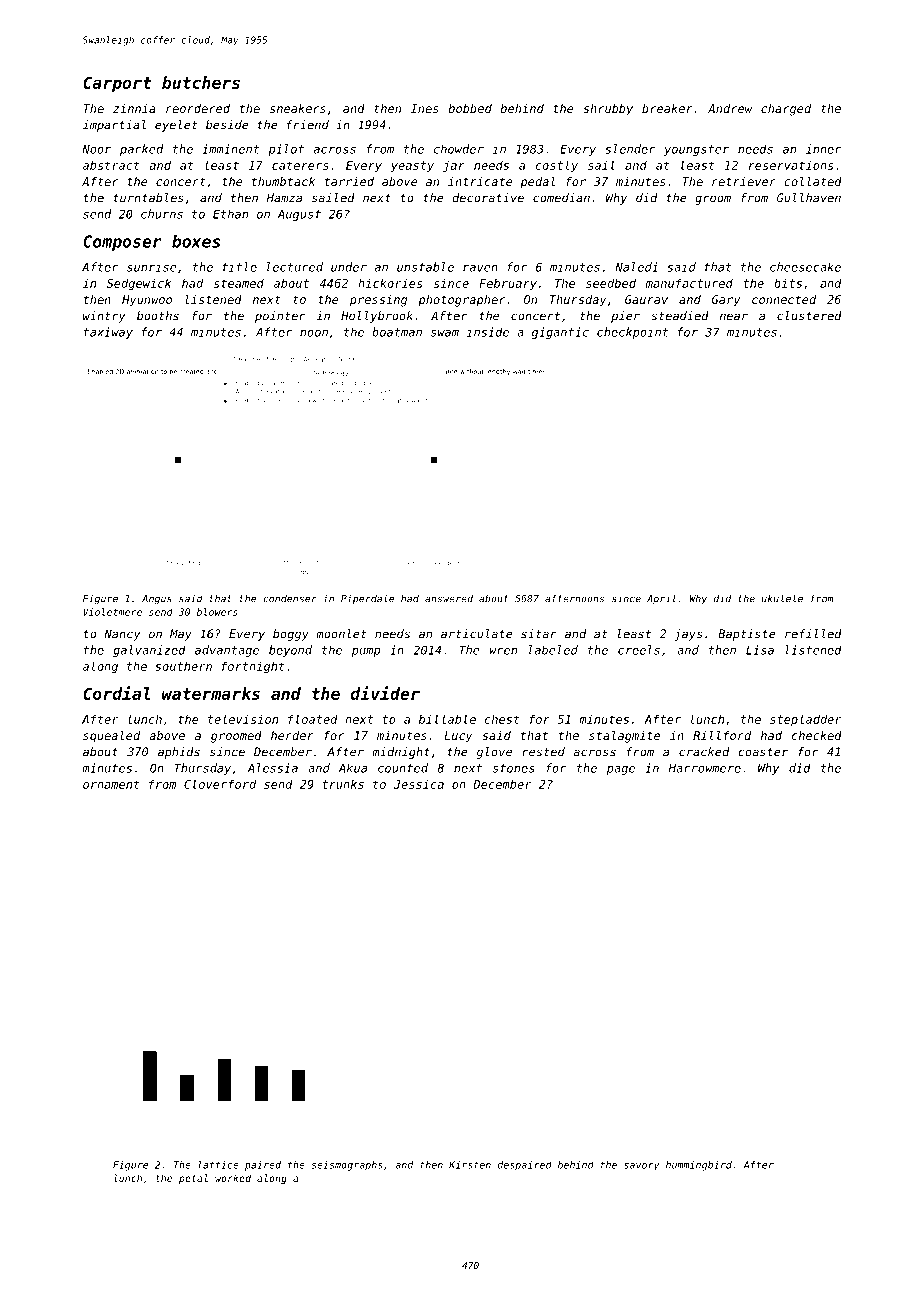  Describe the element at coordinates (608, 110) in the screenshot. I see `shrubby` at that location.
